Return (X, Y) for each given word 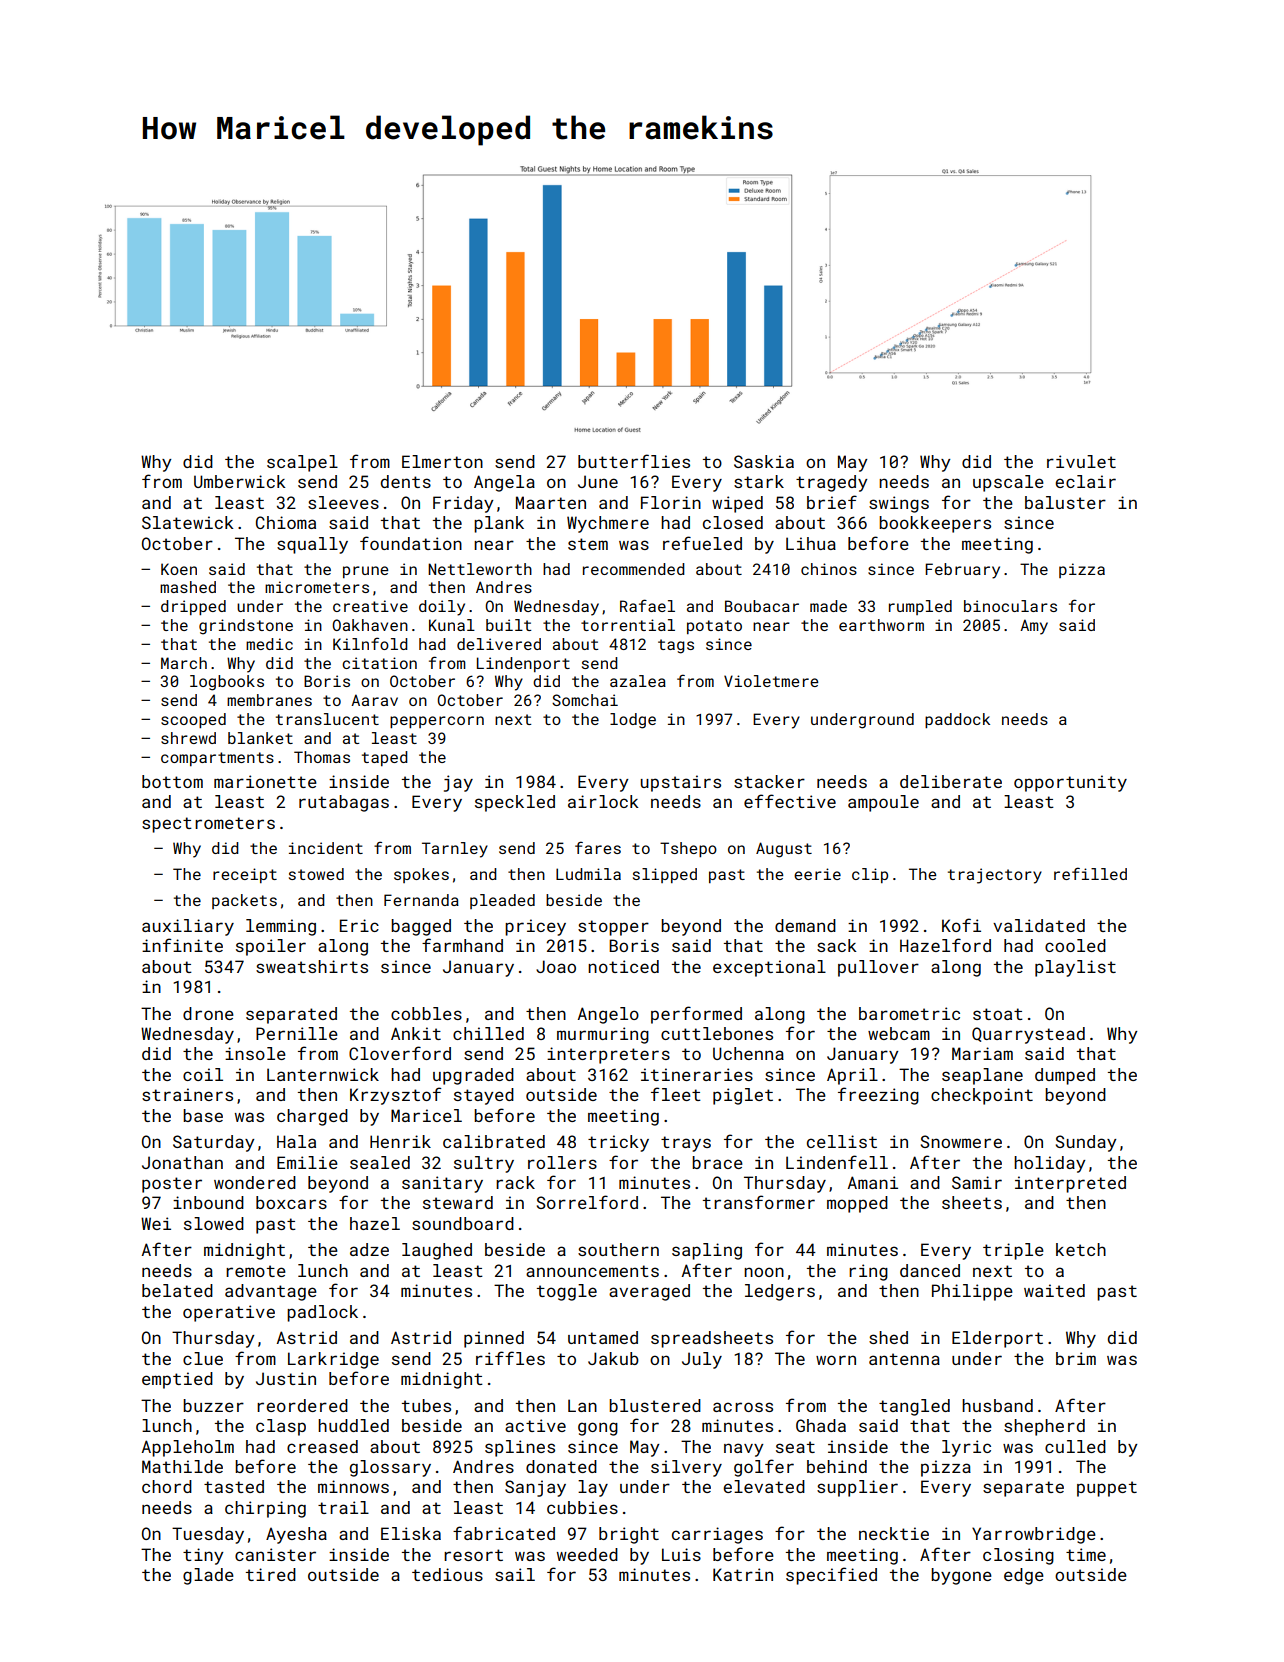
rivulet (1081, 461)
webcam (899, 1033)
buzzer (213, 1405)
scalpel (302, 463)
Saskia (764, 461)
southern (618, 1249)
